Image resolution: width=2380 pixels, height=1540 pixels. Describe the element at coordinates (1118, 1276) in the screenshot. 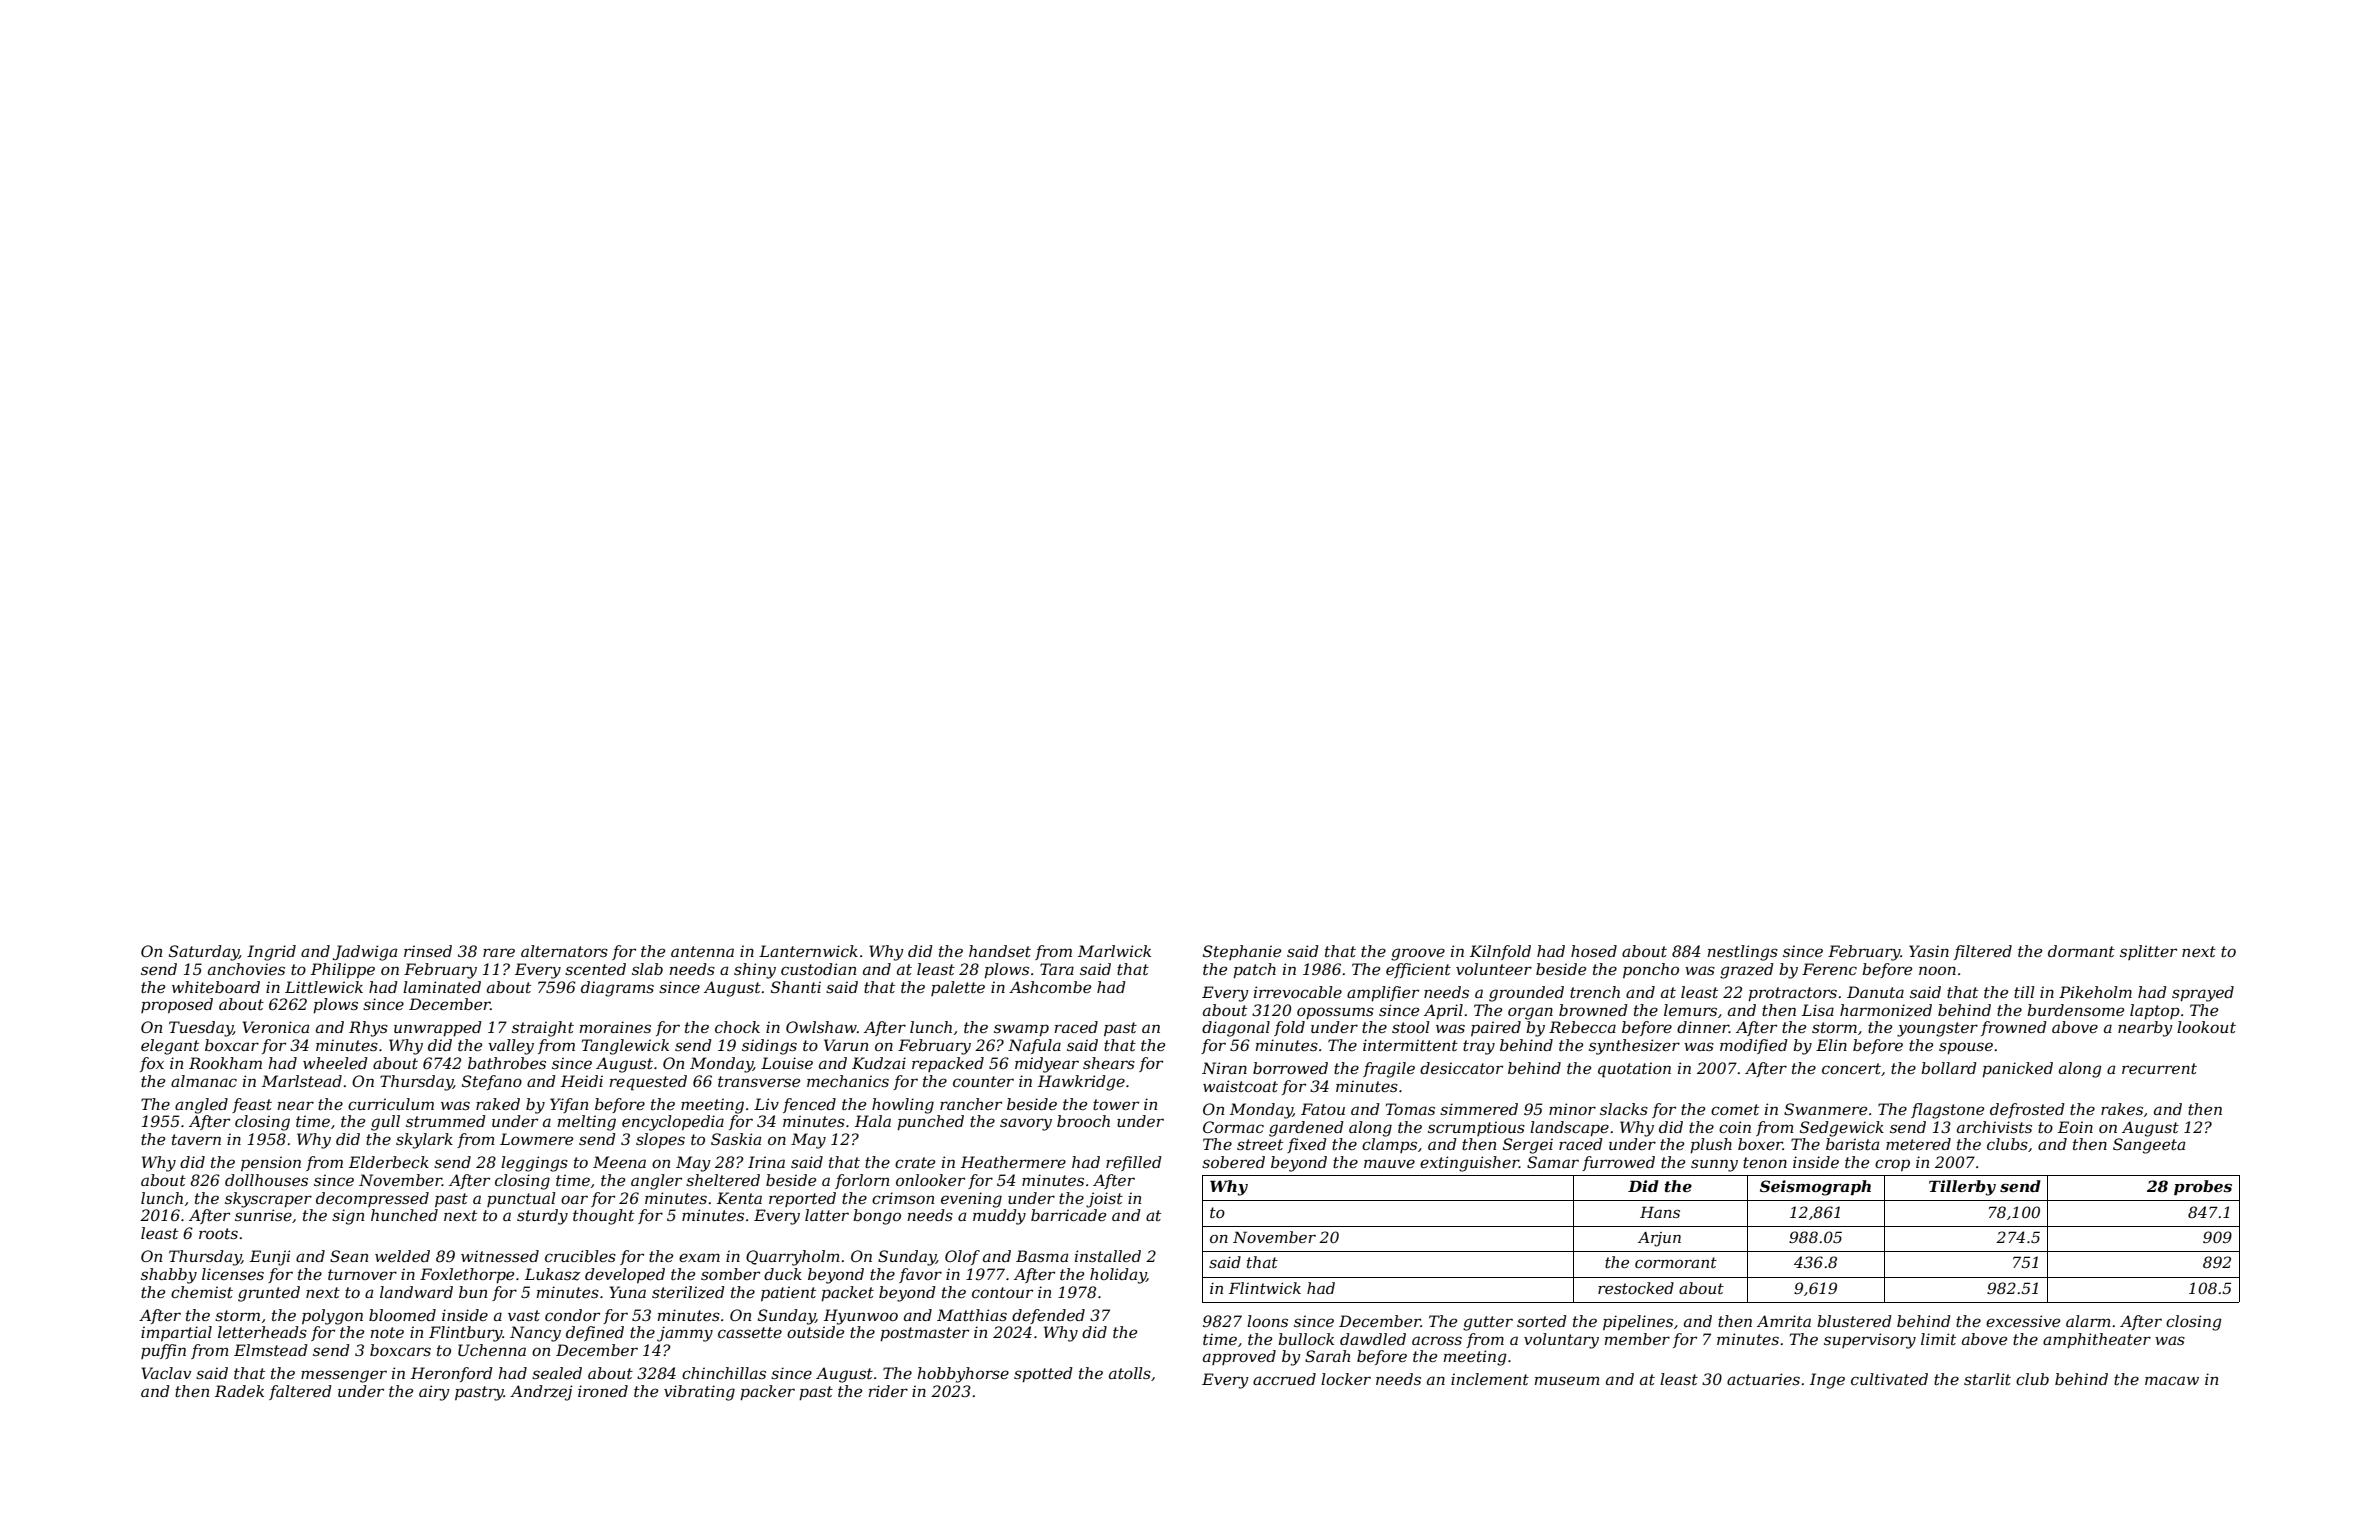

I see `holiday` at that location.
